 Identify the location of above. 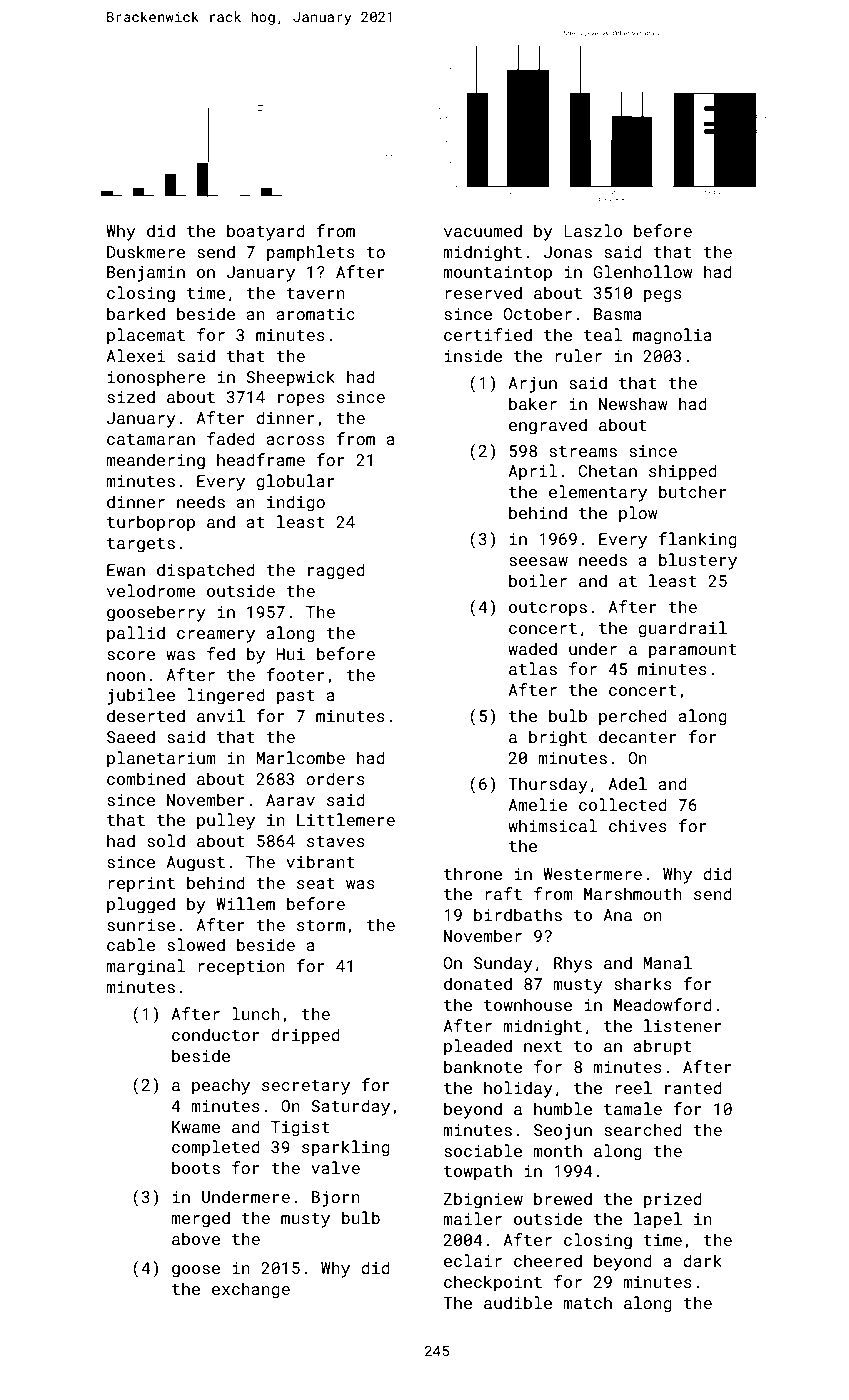
(196, 1238).
